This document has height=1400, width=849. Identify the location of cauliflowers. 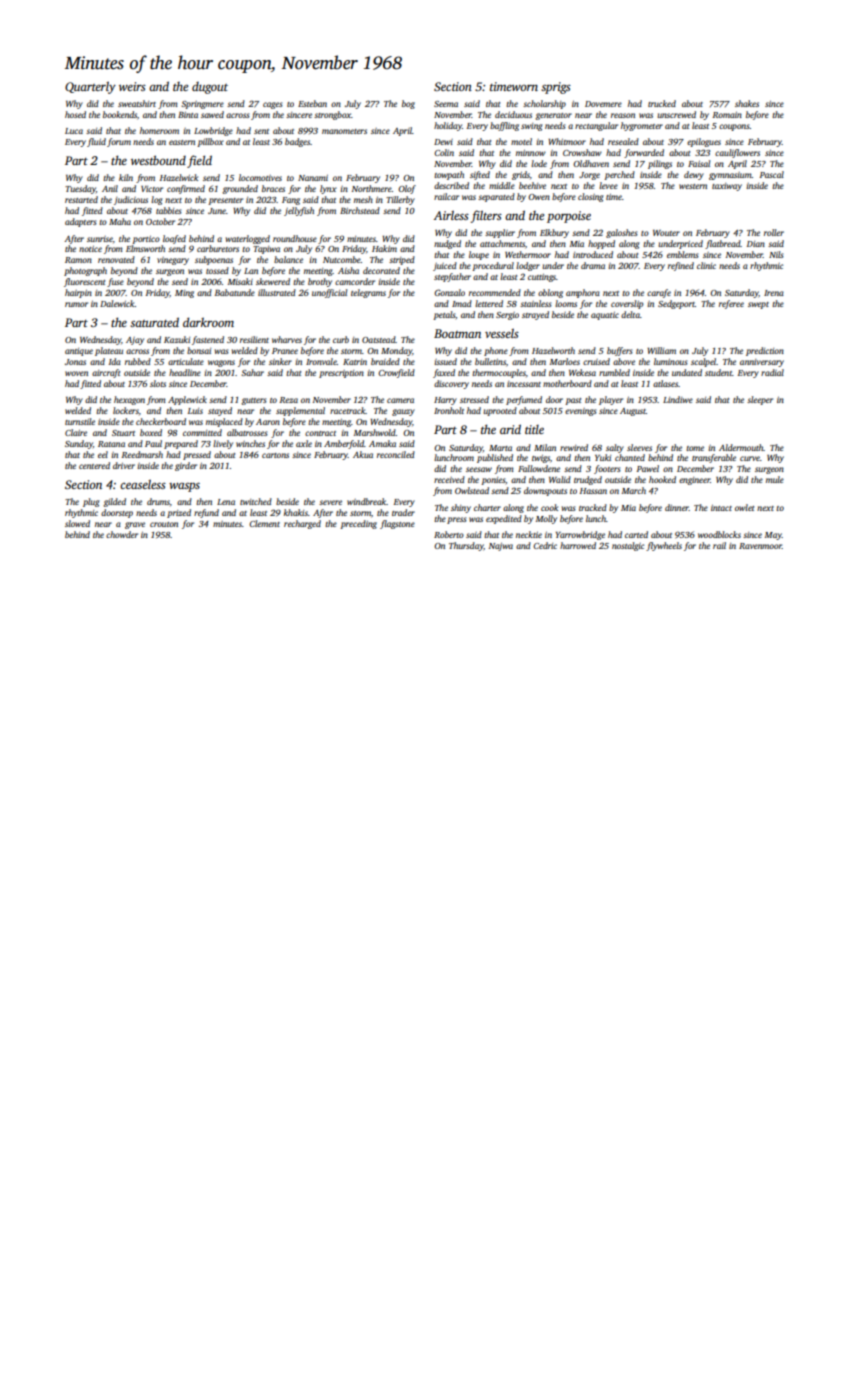
(737, 153).
